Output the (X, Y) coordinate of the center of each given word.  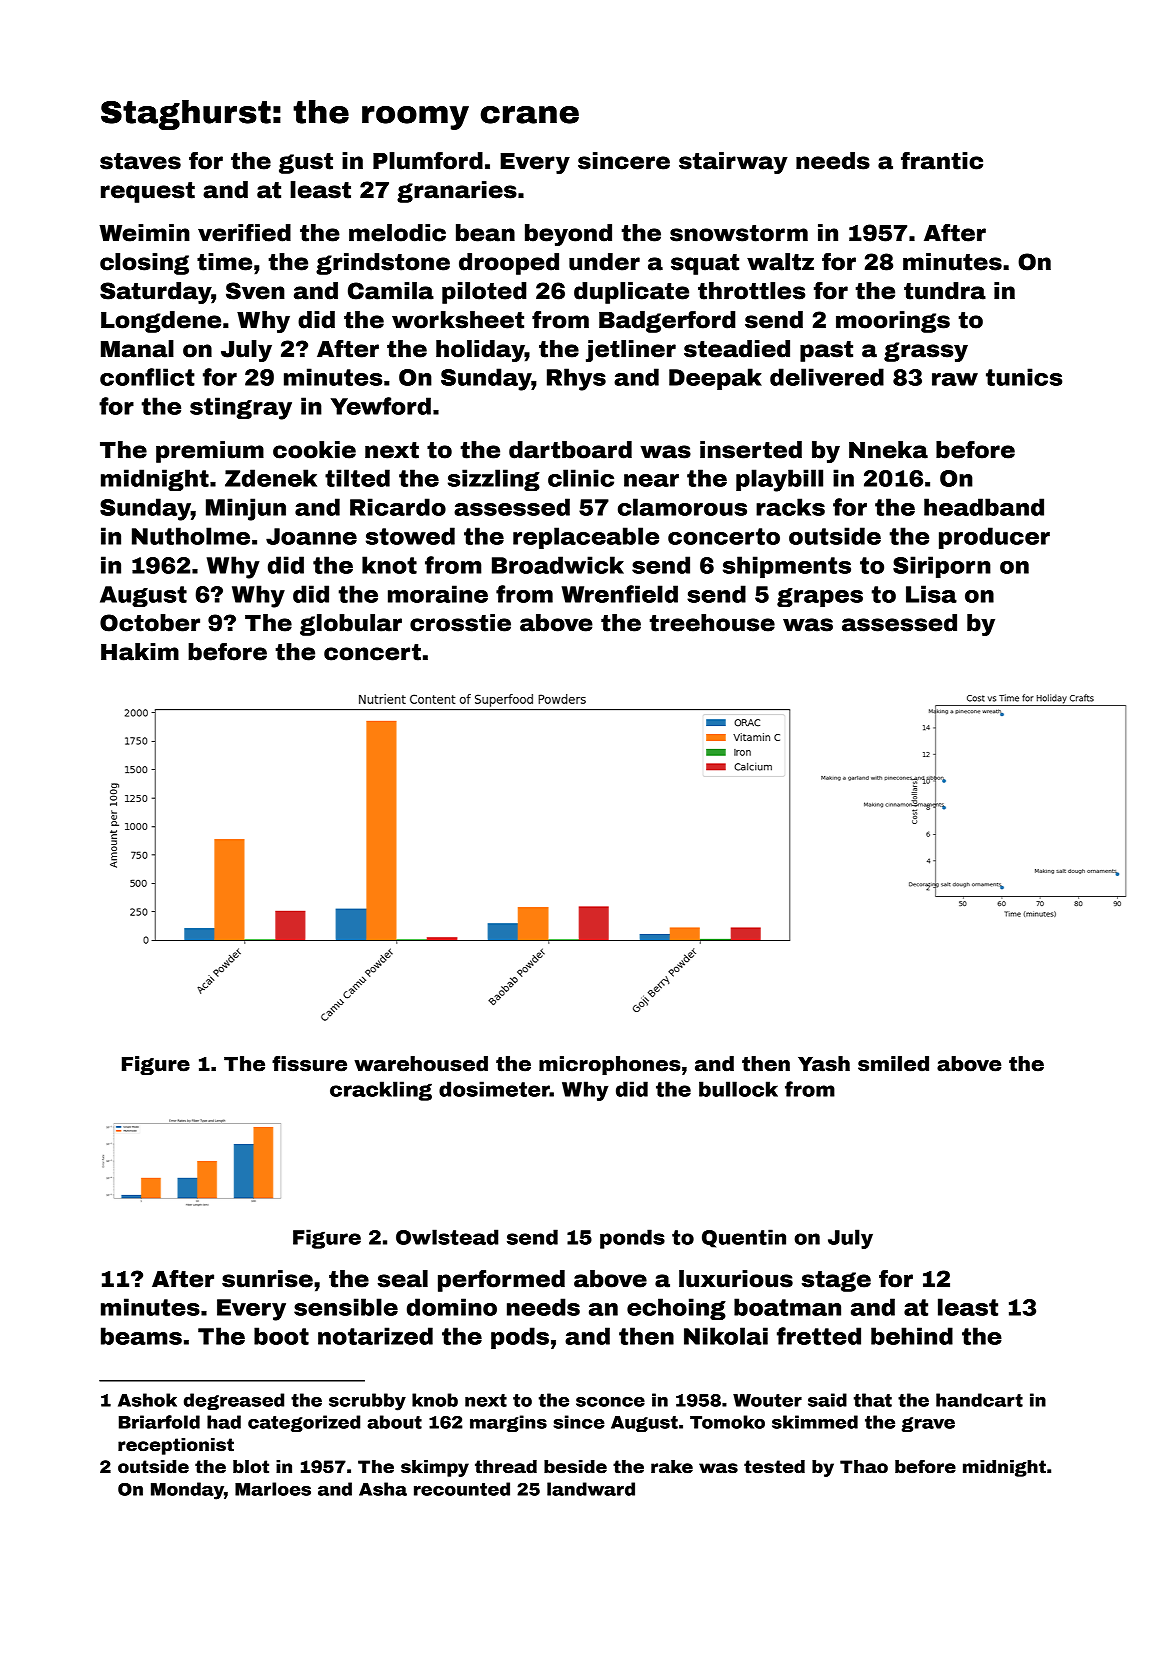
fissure (309, 1064)
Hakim (140, 652)
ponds (632, 1239)
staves (140, 161)
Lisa (931, 594)
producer (994, 538)
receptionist (176, 1446)
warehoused (421, 1064)
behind (912, 1336)
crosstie (460, 623)
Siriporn (942, 567)
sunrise (267, 1279)
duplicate (631, 293)
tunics (1024, 377)
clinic (581, 478)
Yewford (381, 406)
